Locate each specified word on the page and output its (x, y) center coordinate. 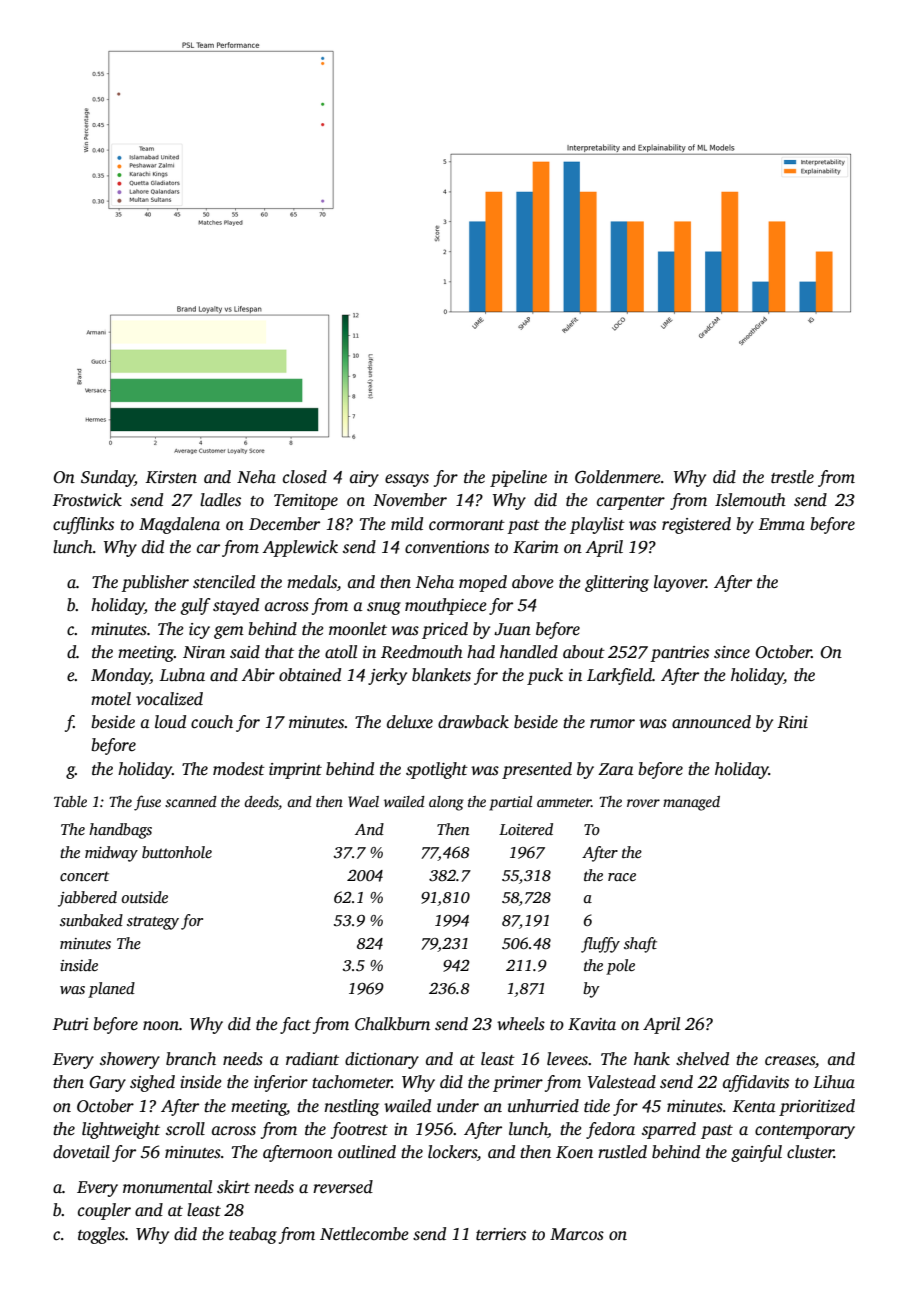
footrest (359, 1130)
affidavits (756, 1083)
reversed (343, 1187)
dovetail (81, 1152)
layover (680, 583)
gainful (756, 1153)
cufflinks (83, 525)
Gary (108, 1084)
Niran (204, 652)
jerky (387, 676)
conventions (447, 547)
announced (711, 722)
